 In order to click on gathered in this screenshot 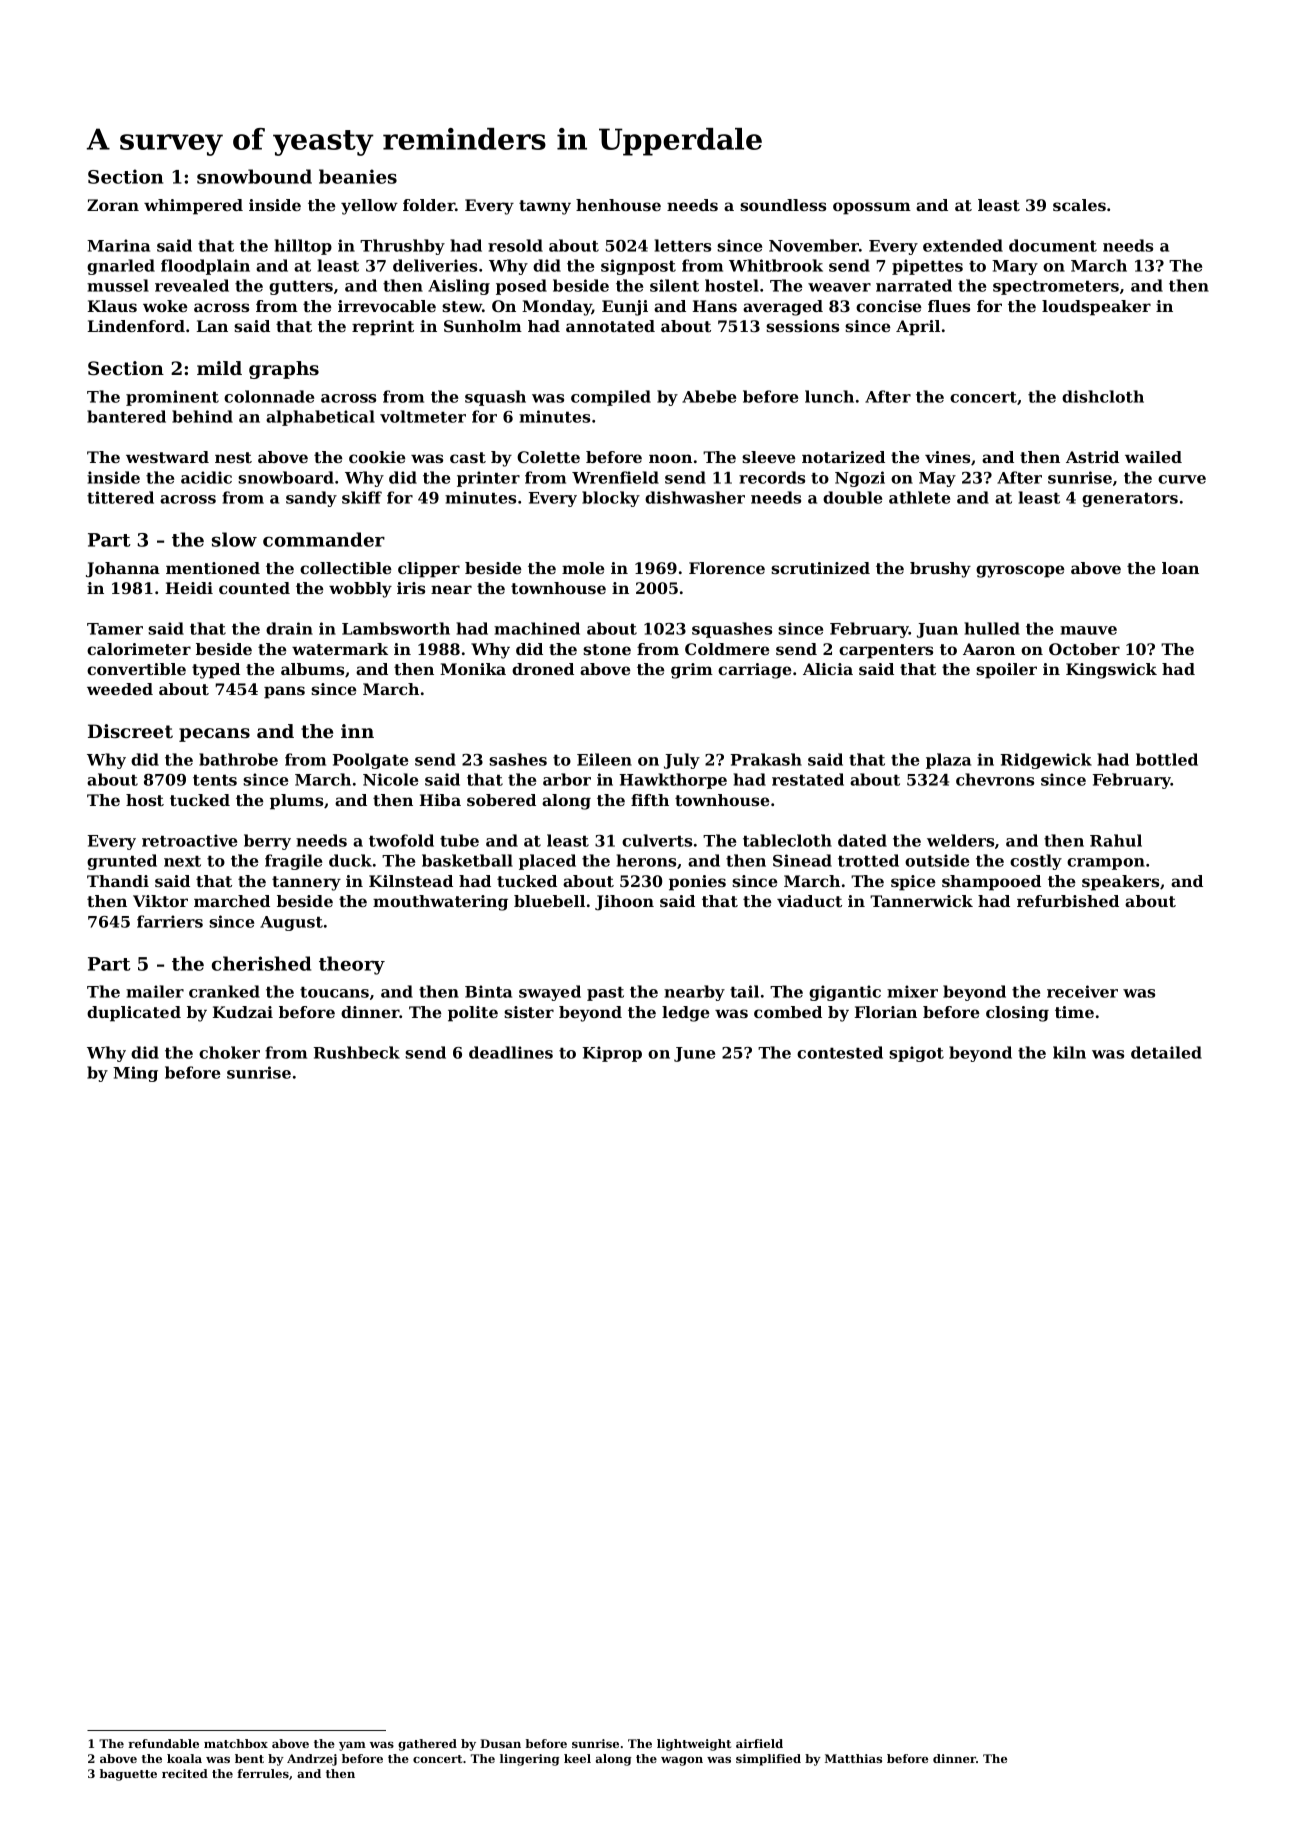, I will do `click(427, 1745)`.
